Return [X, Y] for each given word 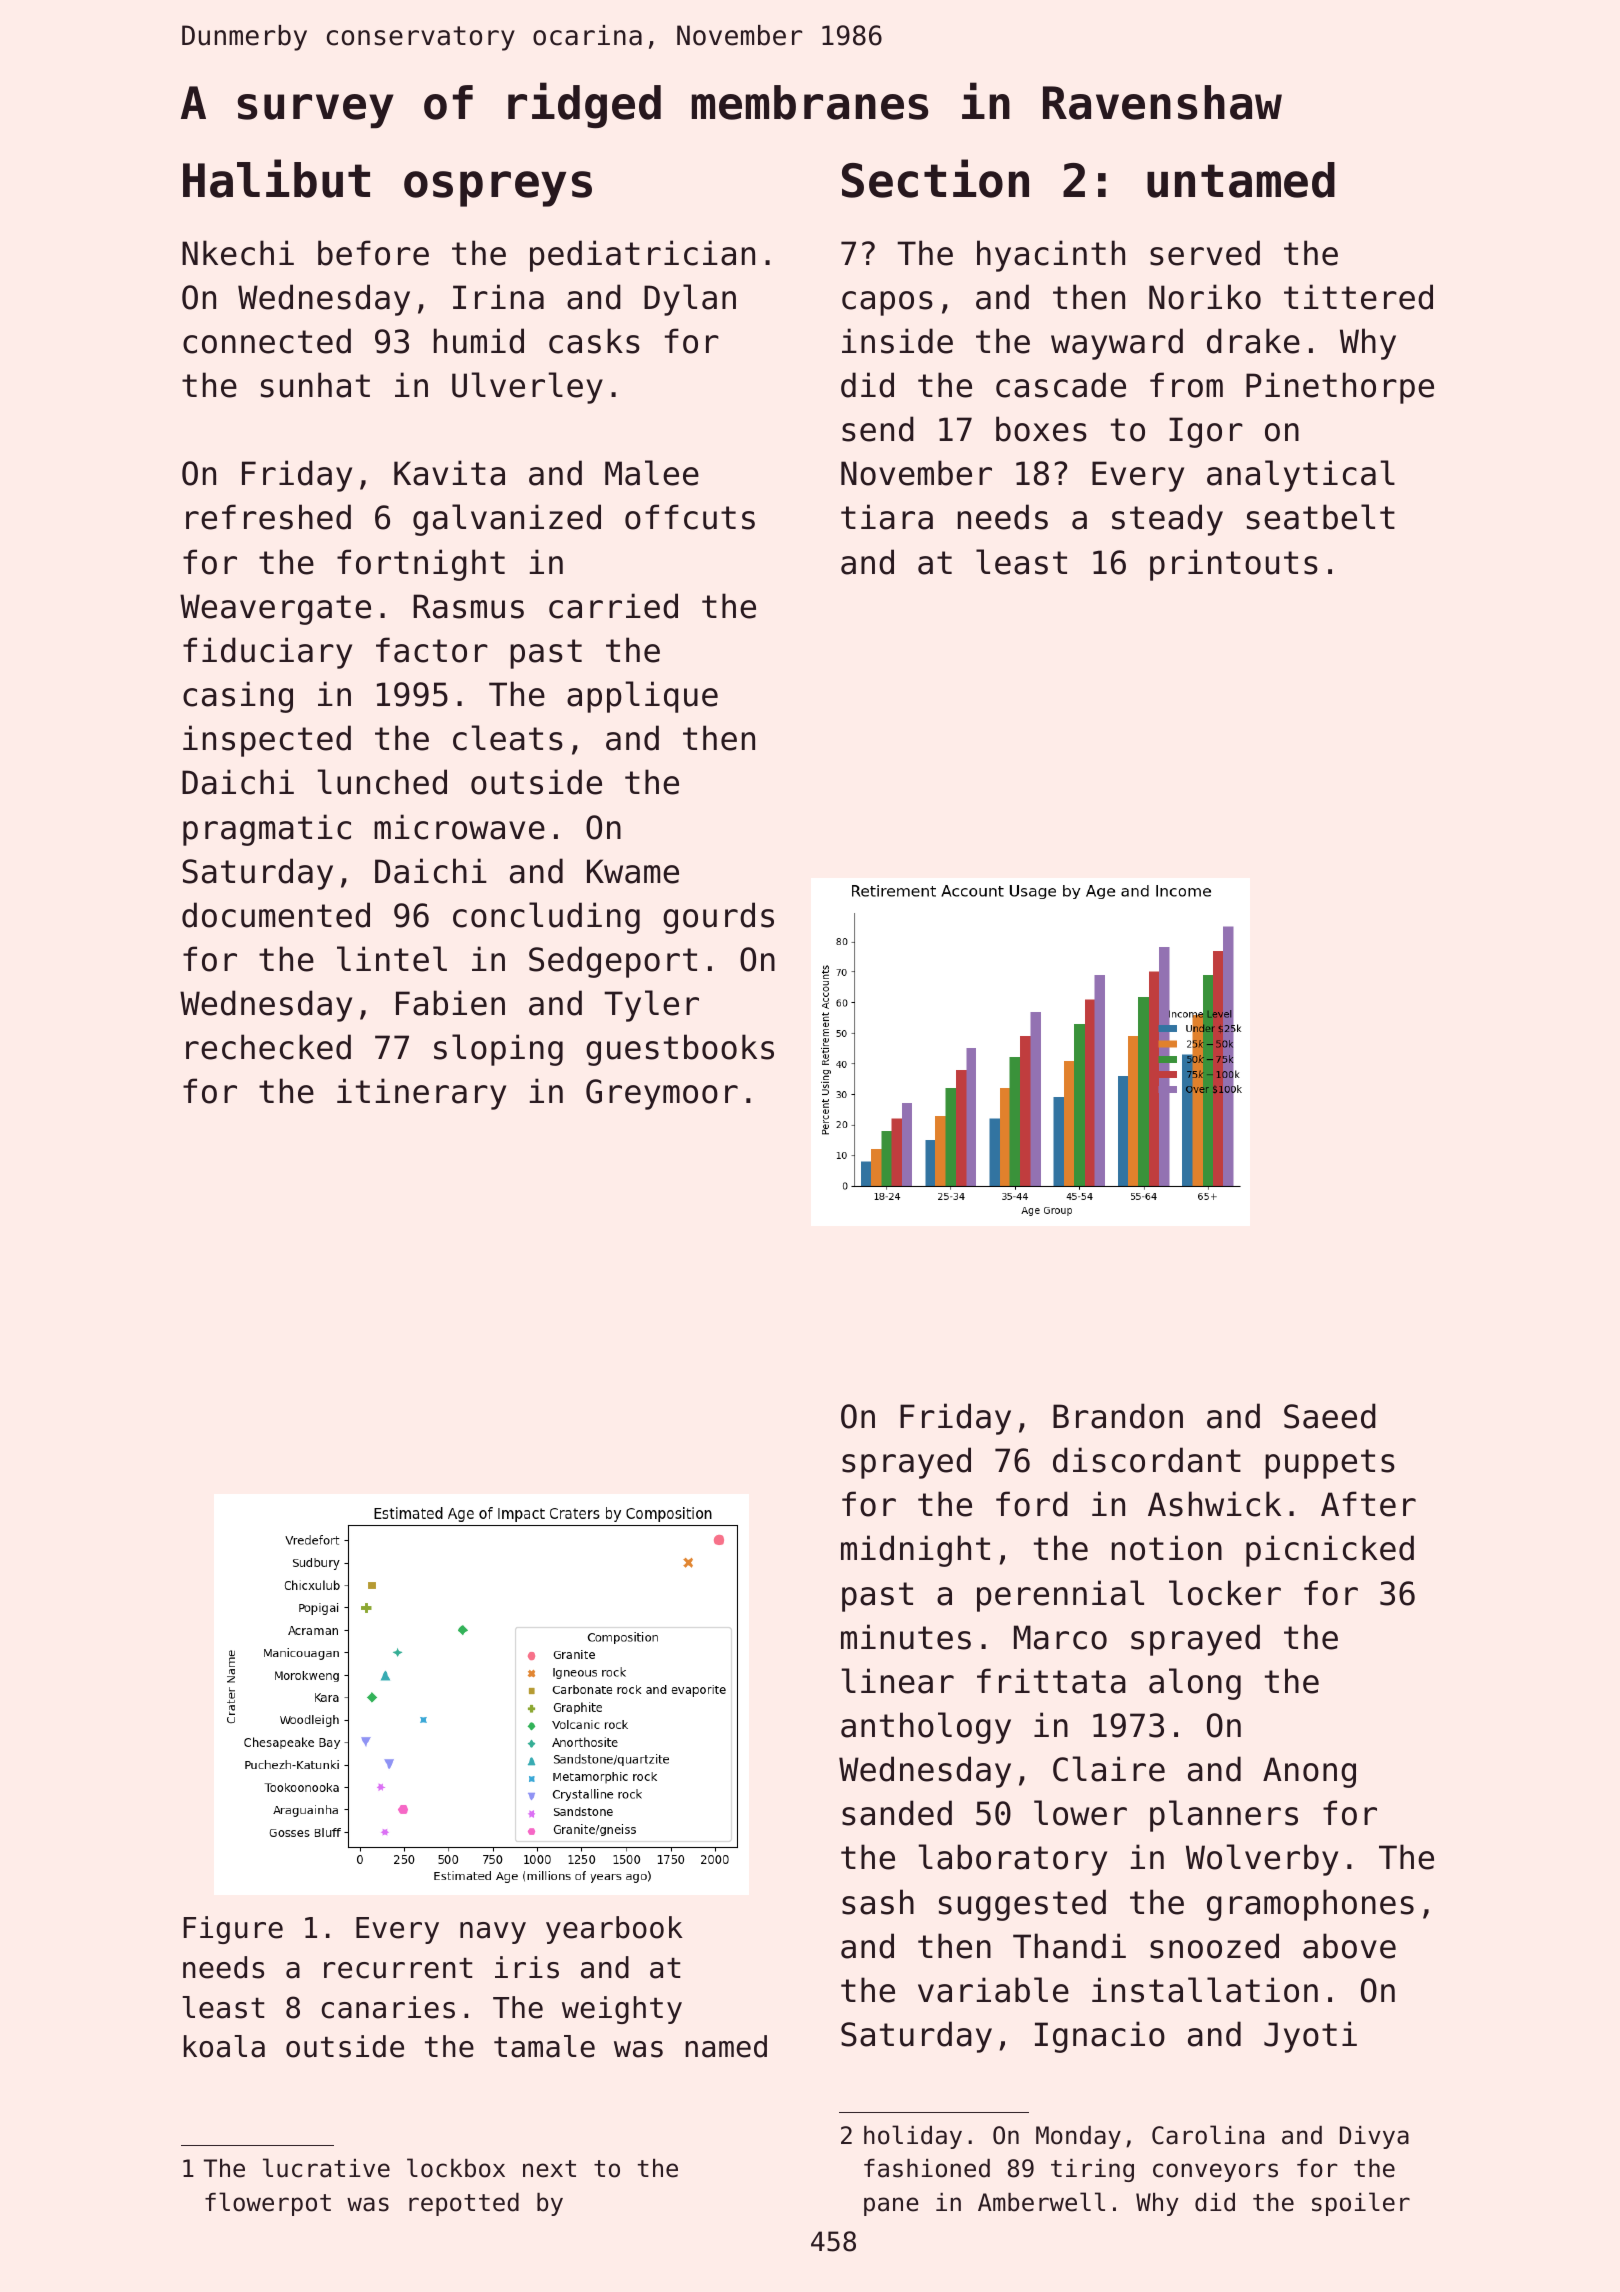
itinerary [421, 1094]
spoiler [1361, 2204]
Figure [233, 1930]
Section [935, 178]
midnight [915, 1551]
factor [432, 650]
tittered [1358, 297]
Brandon [1118, 1416]
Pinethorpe [1340, 388]
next [549, 2169]
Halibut [276, 178]
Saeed [1330, 1416]
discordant [1147, 1460]
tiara [887, 517]
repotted [464, 2204]
